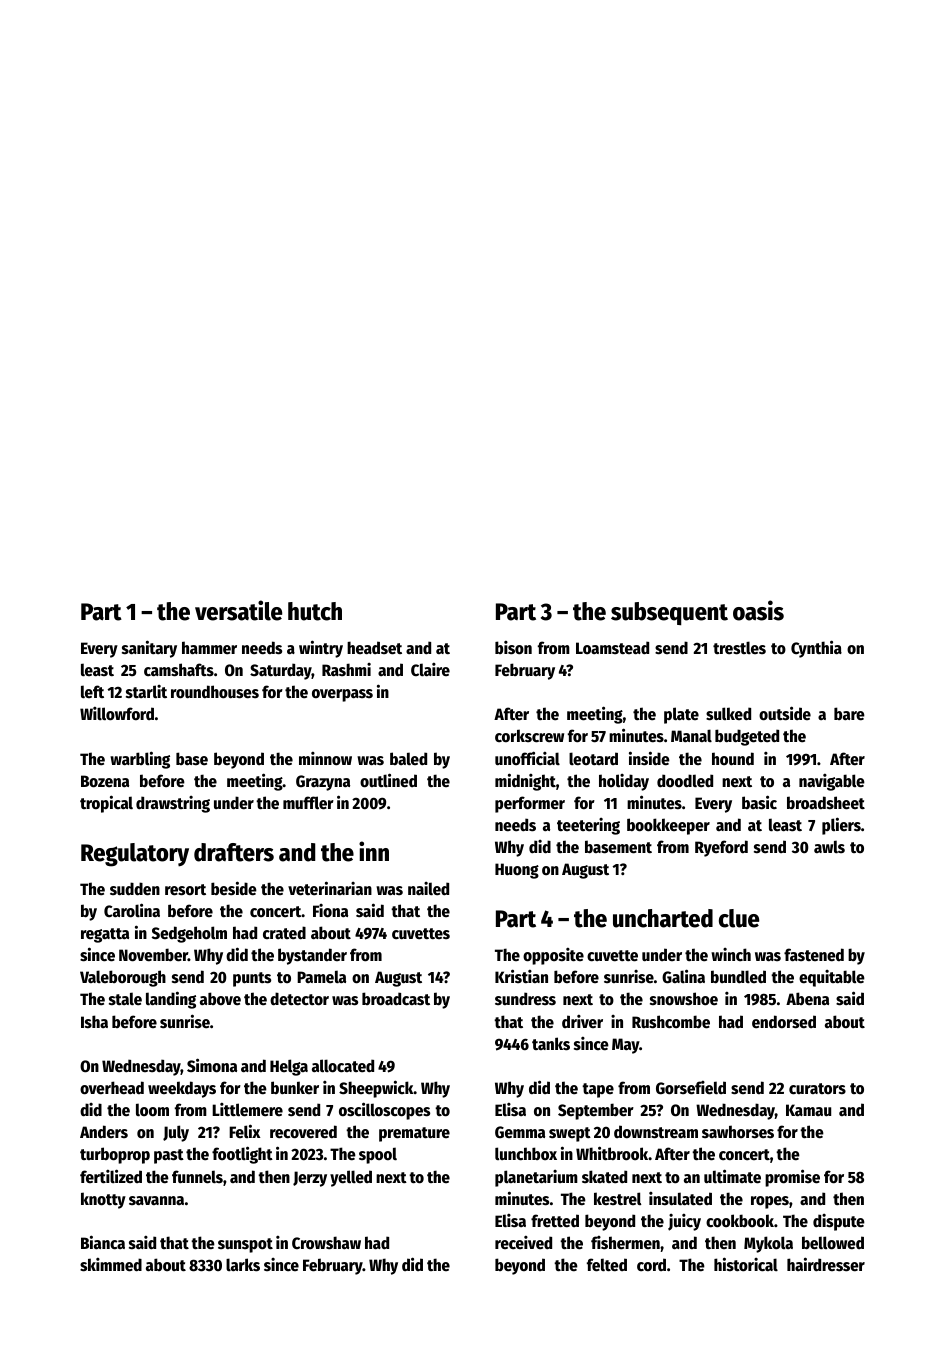  I want to click on hutch, so click(315, 611).
